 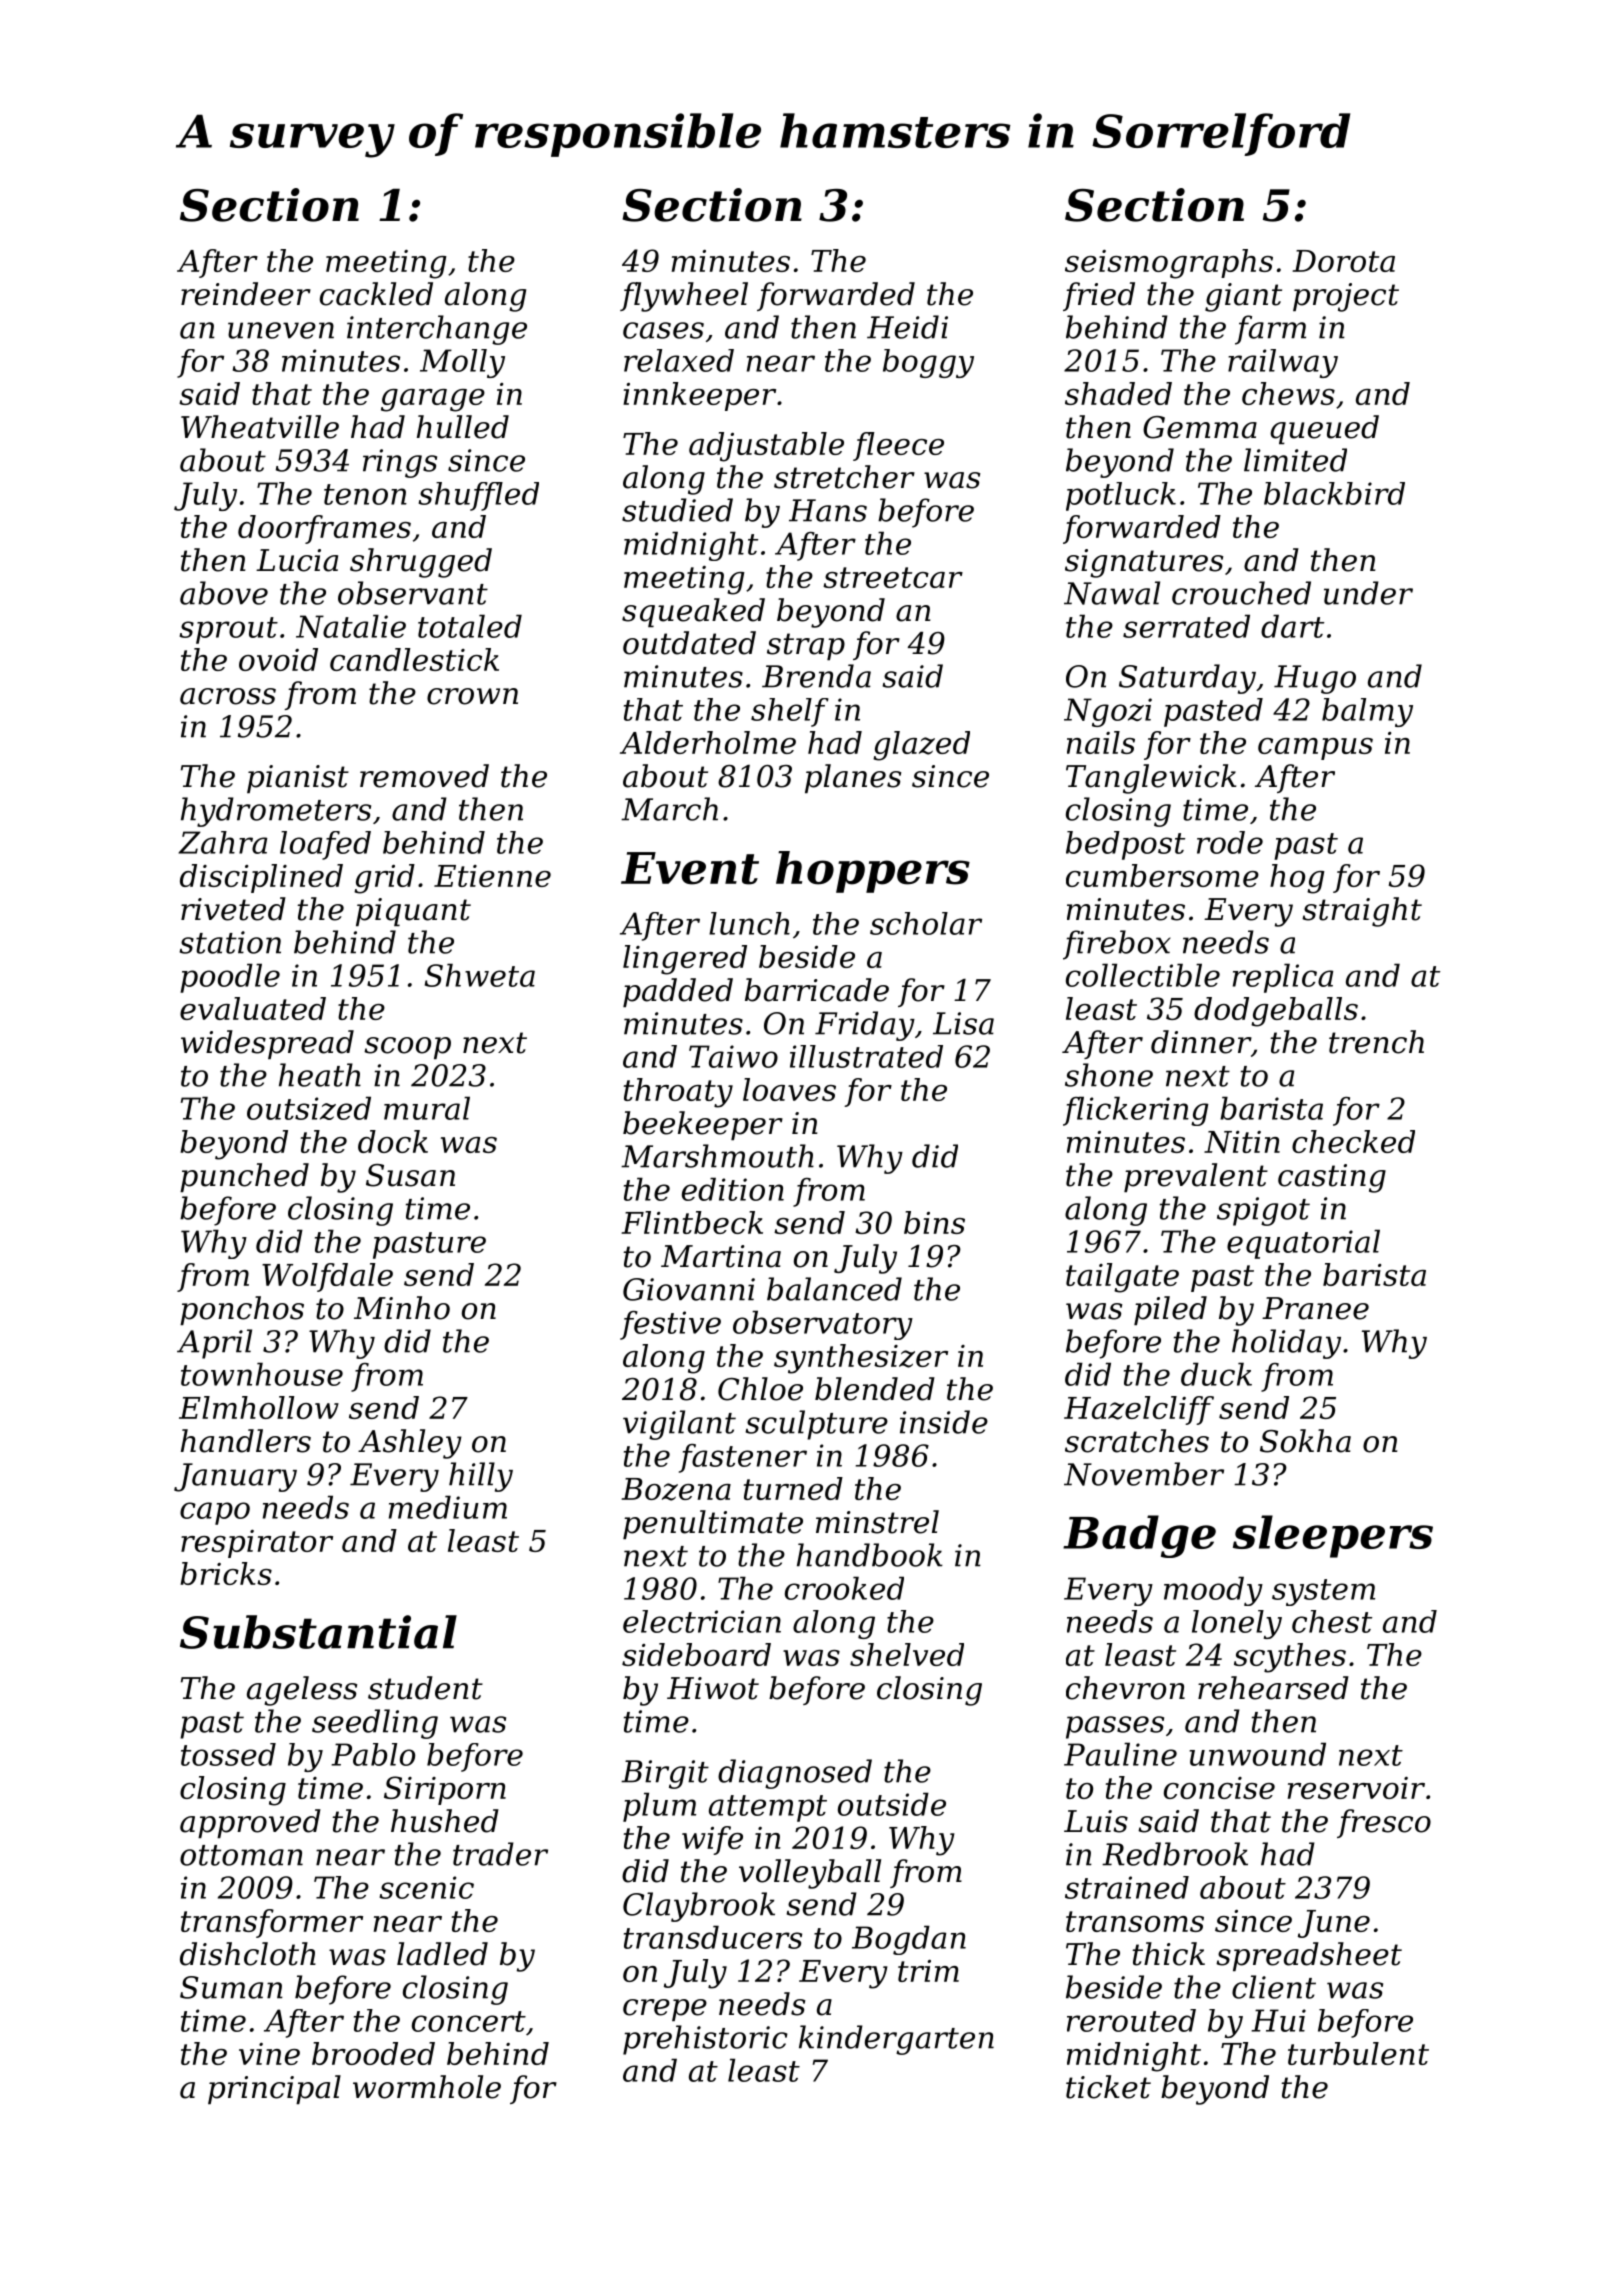 I want to click on punched, so click(x=244, y=1177).
